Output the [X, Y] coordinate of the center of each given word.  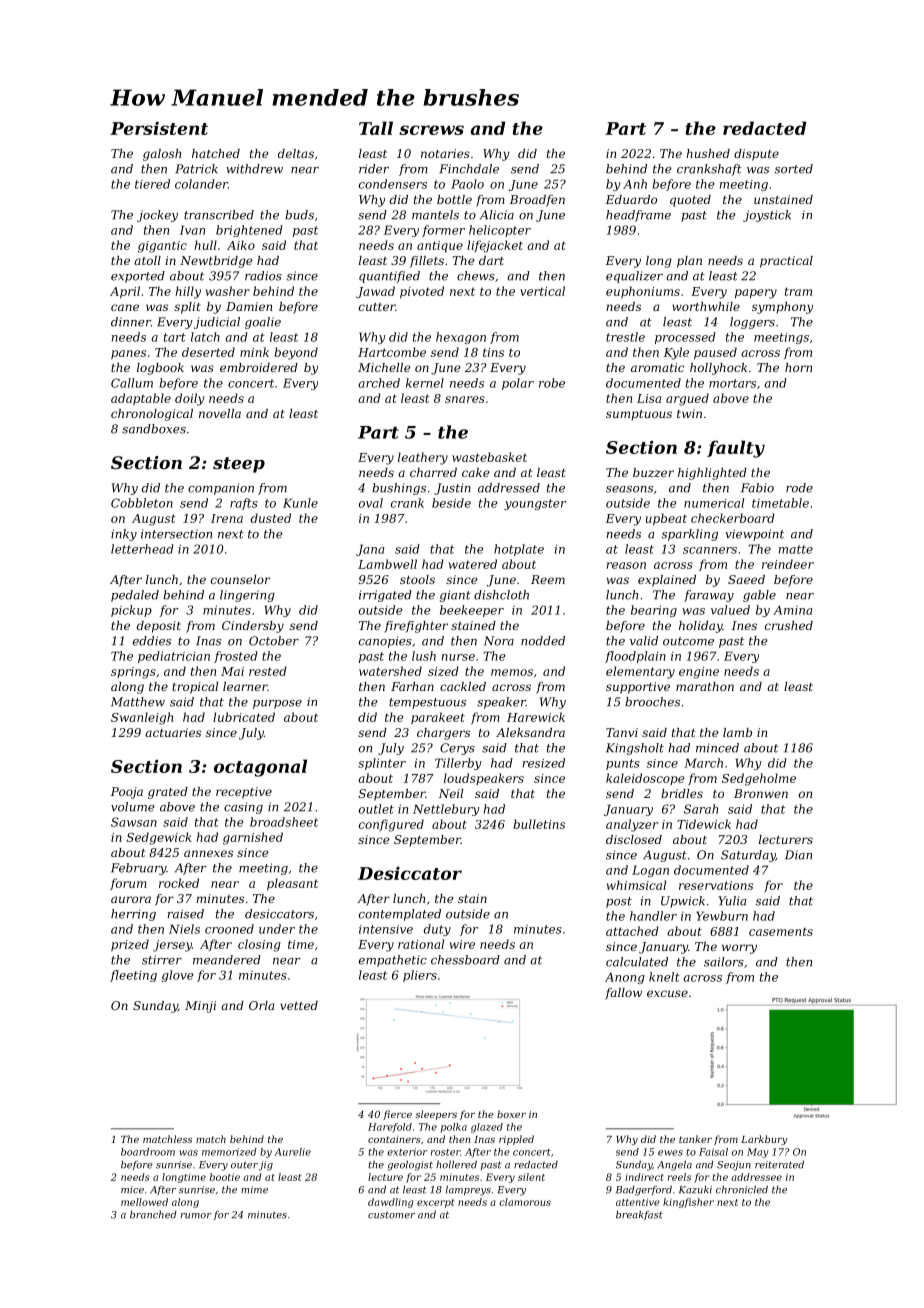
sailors [724, 962]
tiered [152, 184]
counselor [240, 579]
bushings [399, 489]
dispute [756, 155]
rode [799, 488]
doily [189, 399]
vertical [542, 291]
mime [254, 1190]
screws [431, 130]
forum [128, 884]
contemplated [400, 915]
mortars [732, 383]
